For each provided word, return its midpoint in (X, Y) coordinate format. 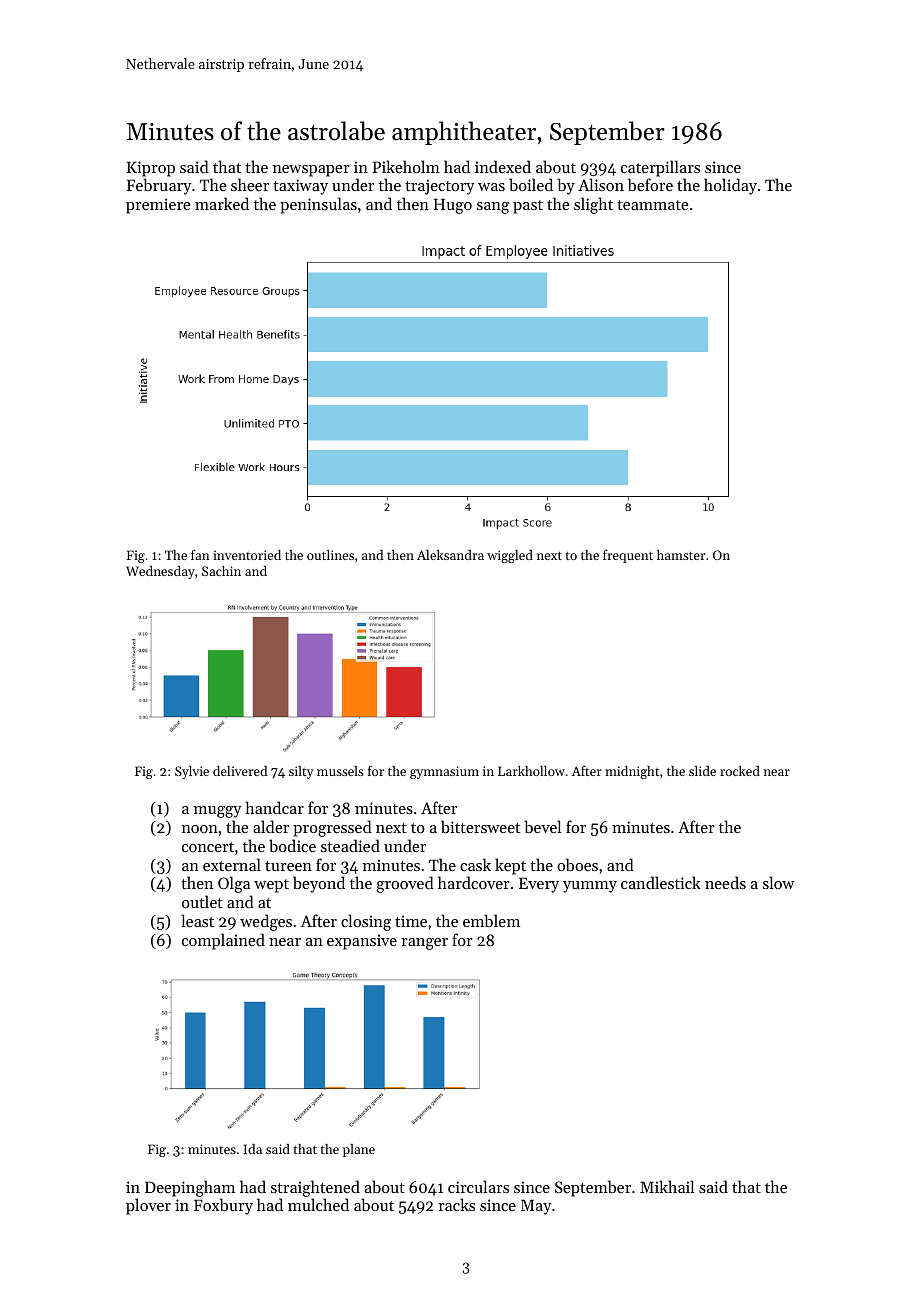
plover (148, 1206)
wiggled (510, 556)
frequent (628, 556)
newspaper (311, 171)
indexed (503, 166)
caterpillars (660, 168)
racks (456, 1204)
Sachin (221, 571)
